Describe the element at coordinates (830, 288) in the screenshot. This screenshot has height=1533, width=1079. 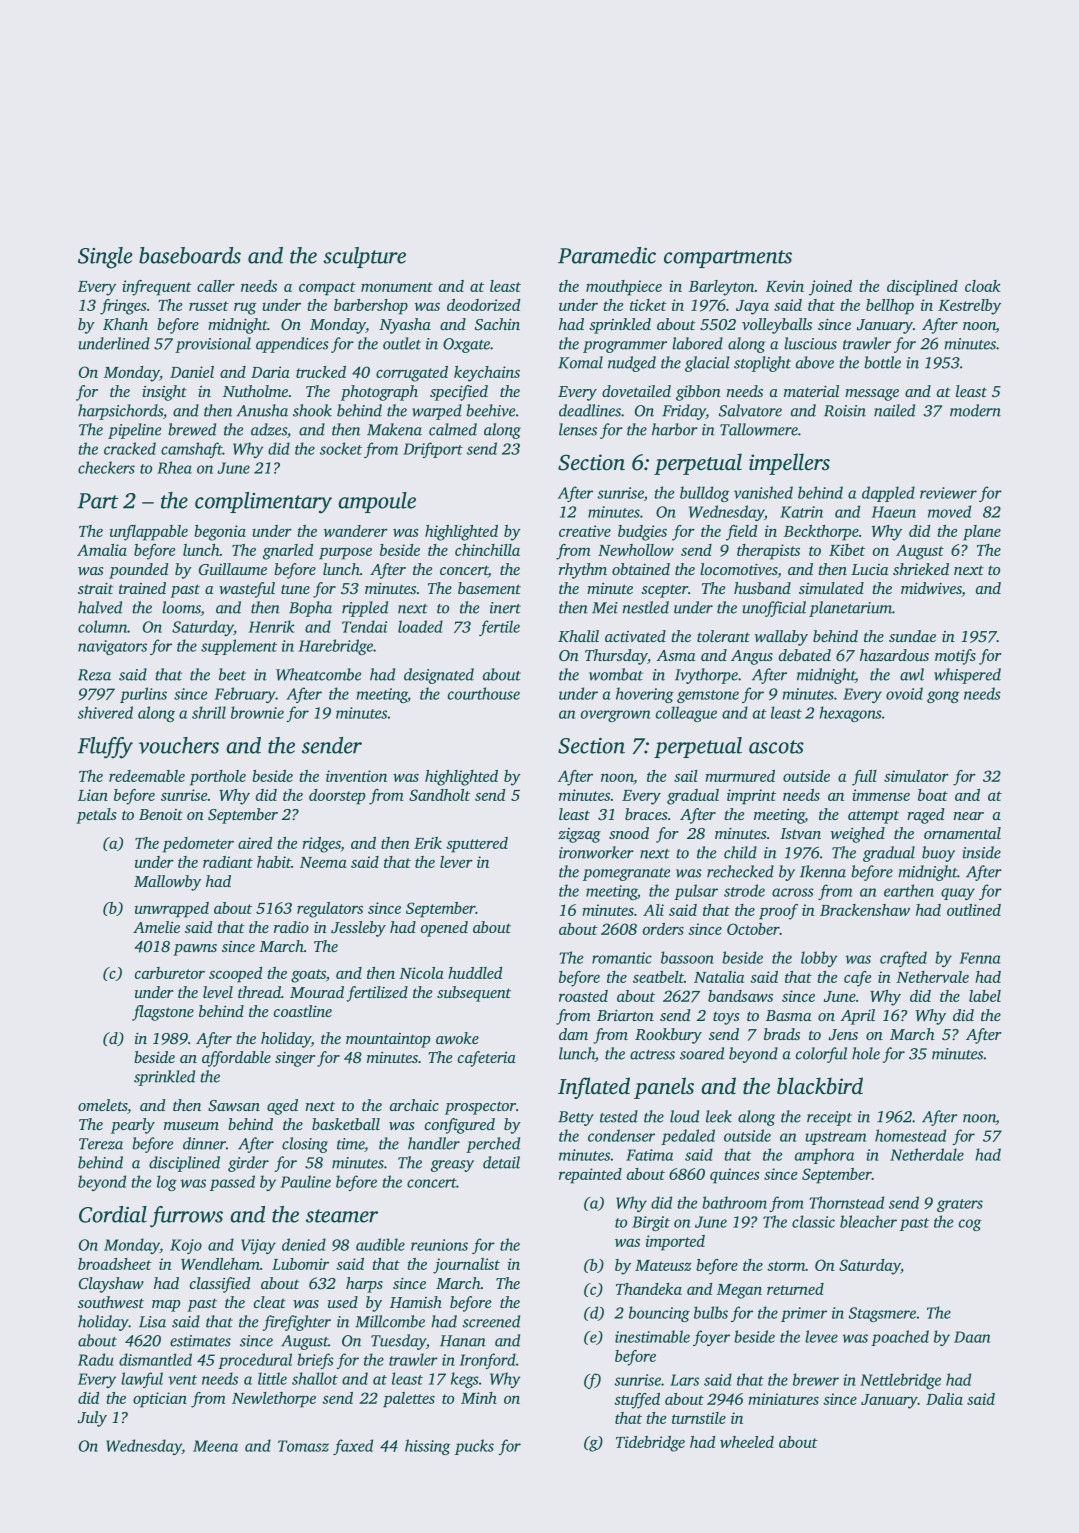
I see `joined` at that location.
